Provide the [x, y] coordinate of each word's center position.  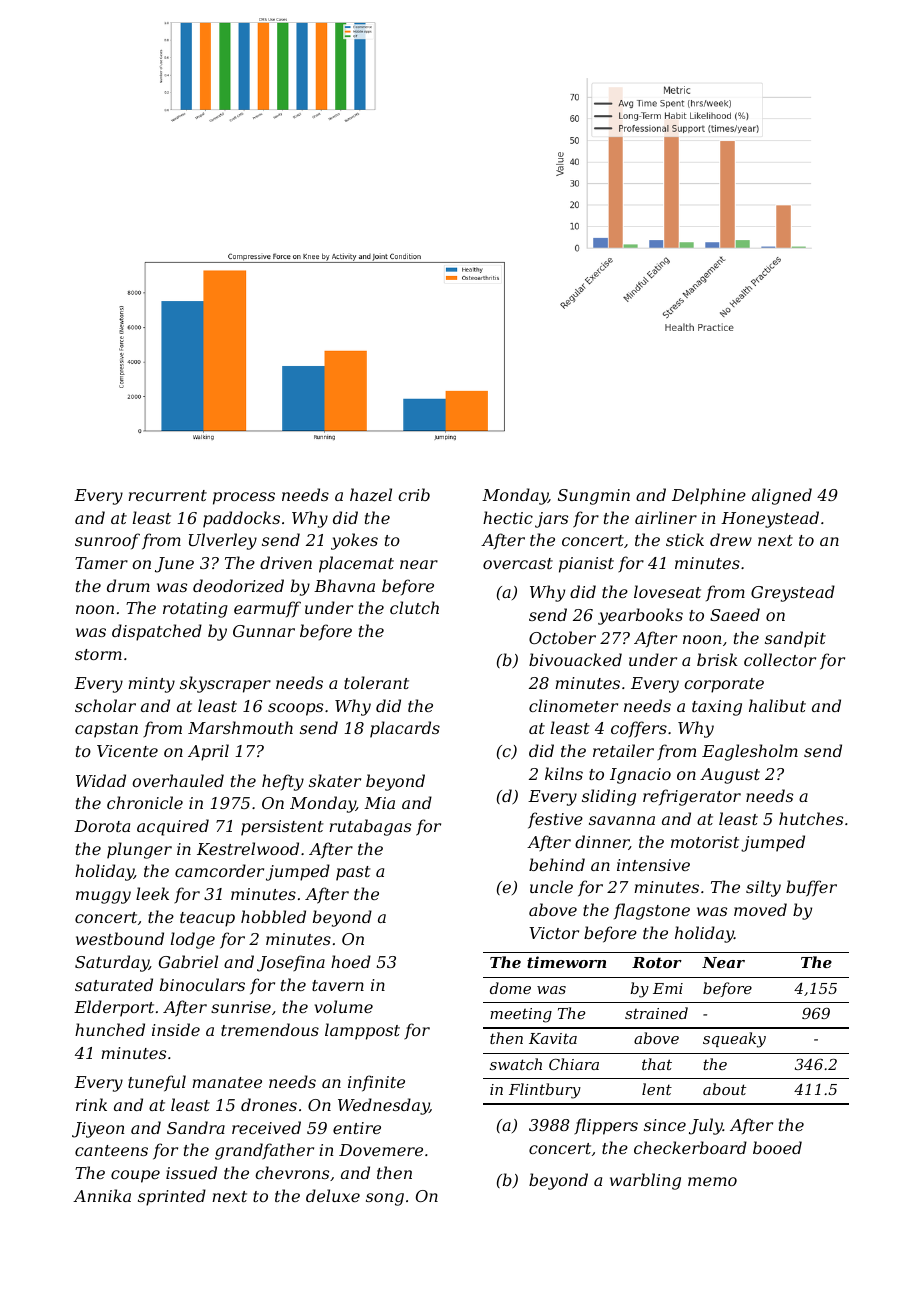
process [244, 498]
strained [656, 1013]
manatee [227, 1082]
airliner [666, 517]
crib [414, 494]
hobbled [273, 916]
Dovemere [381, 1150]
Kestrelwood [248, 848]
